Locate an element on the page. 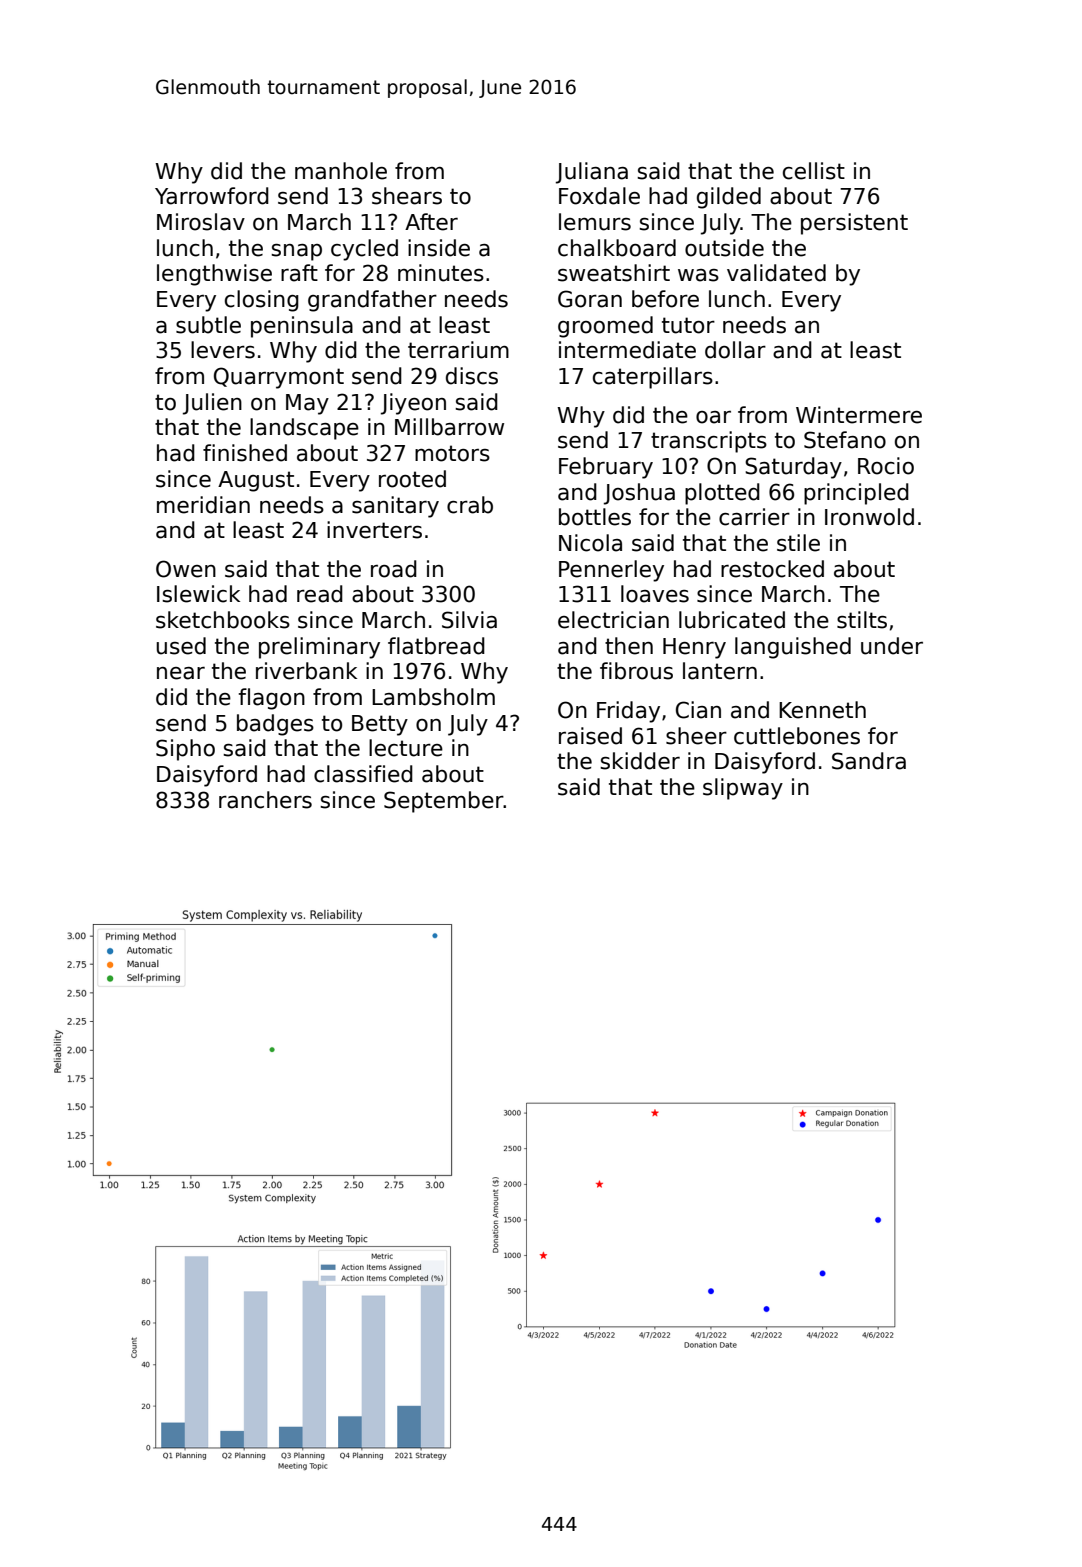 Image resolution: width=1082 pixels, height=1567 pixels. Sipho is located at coordinates (185, 750).
